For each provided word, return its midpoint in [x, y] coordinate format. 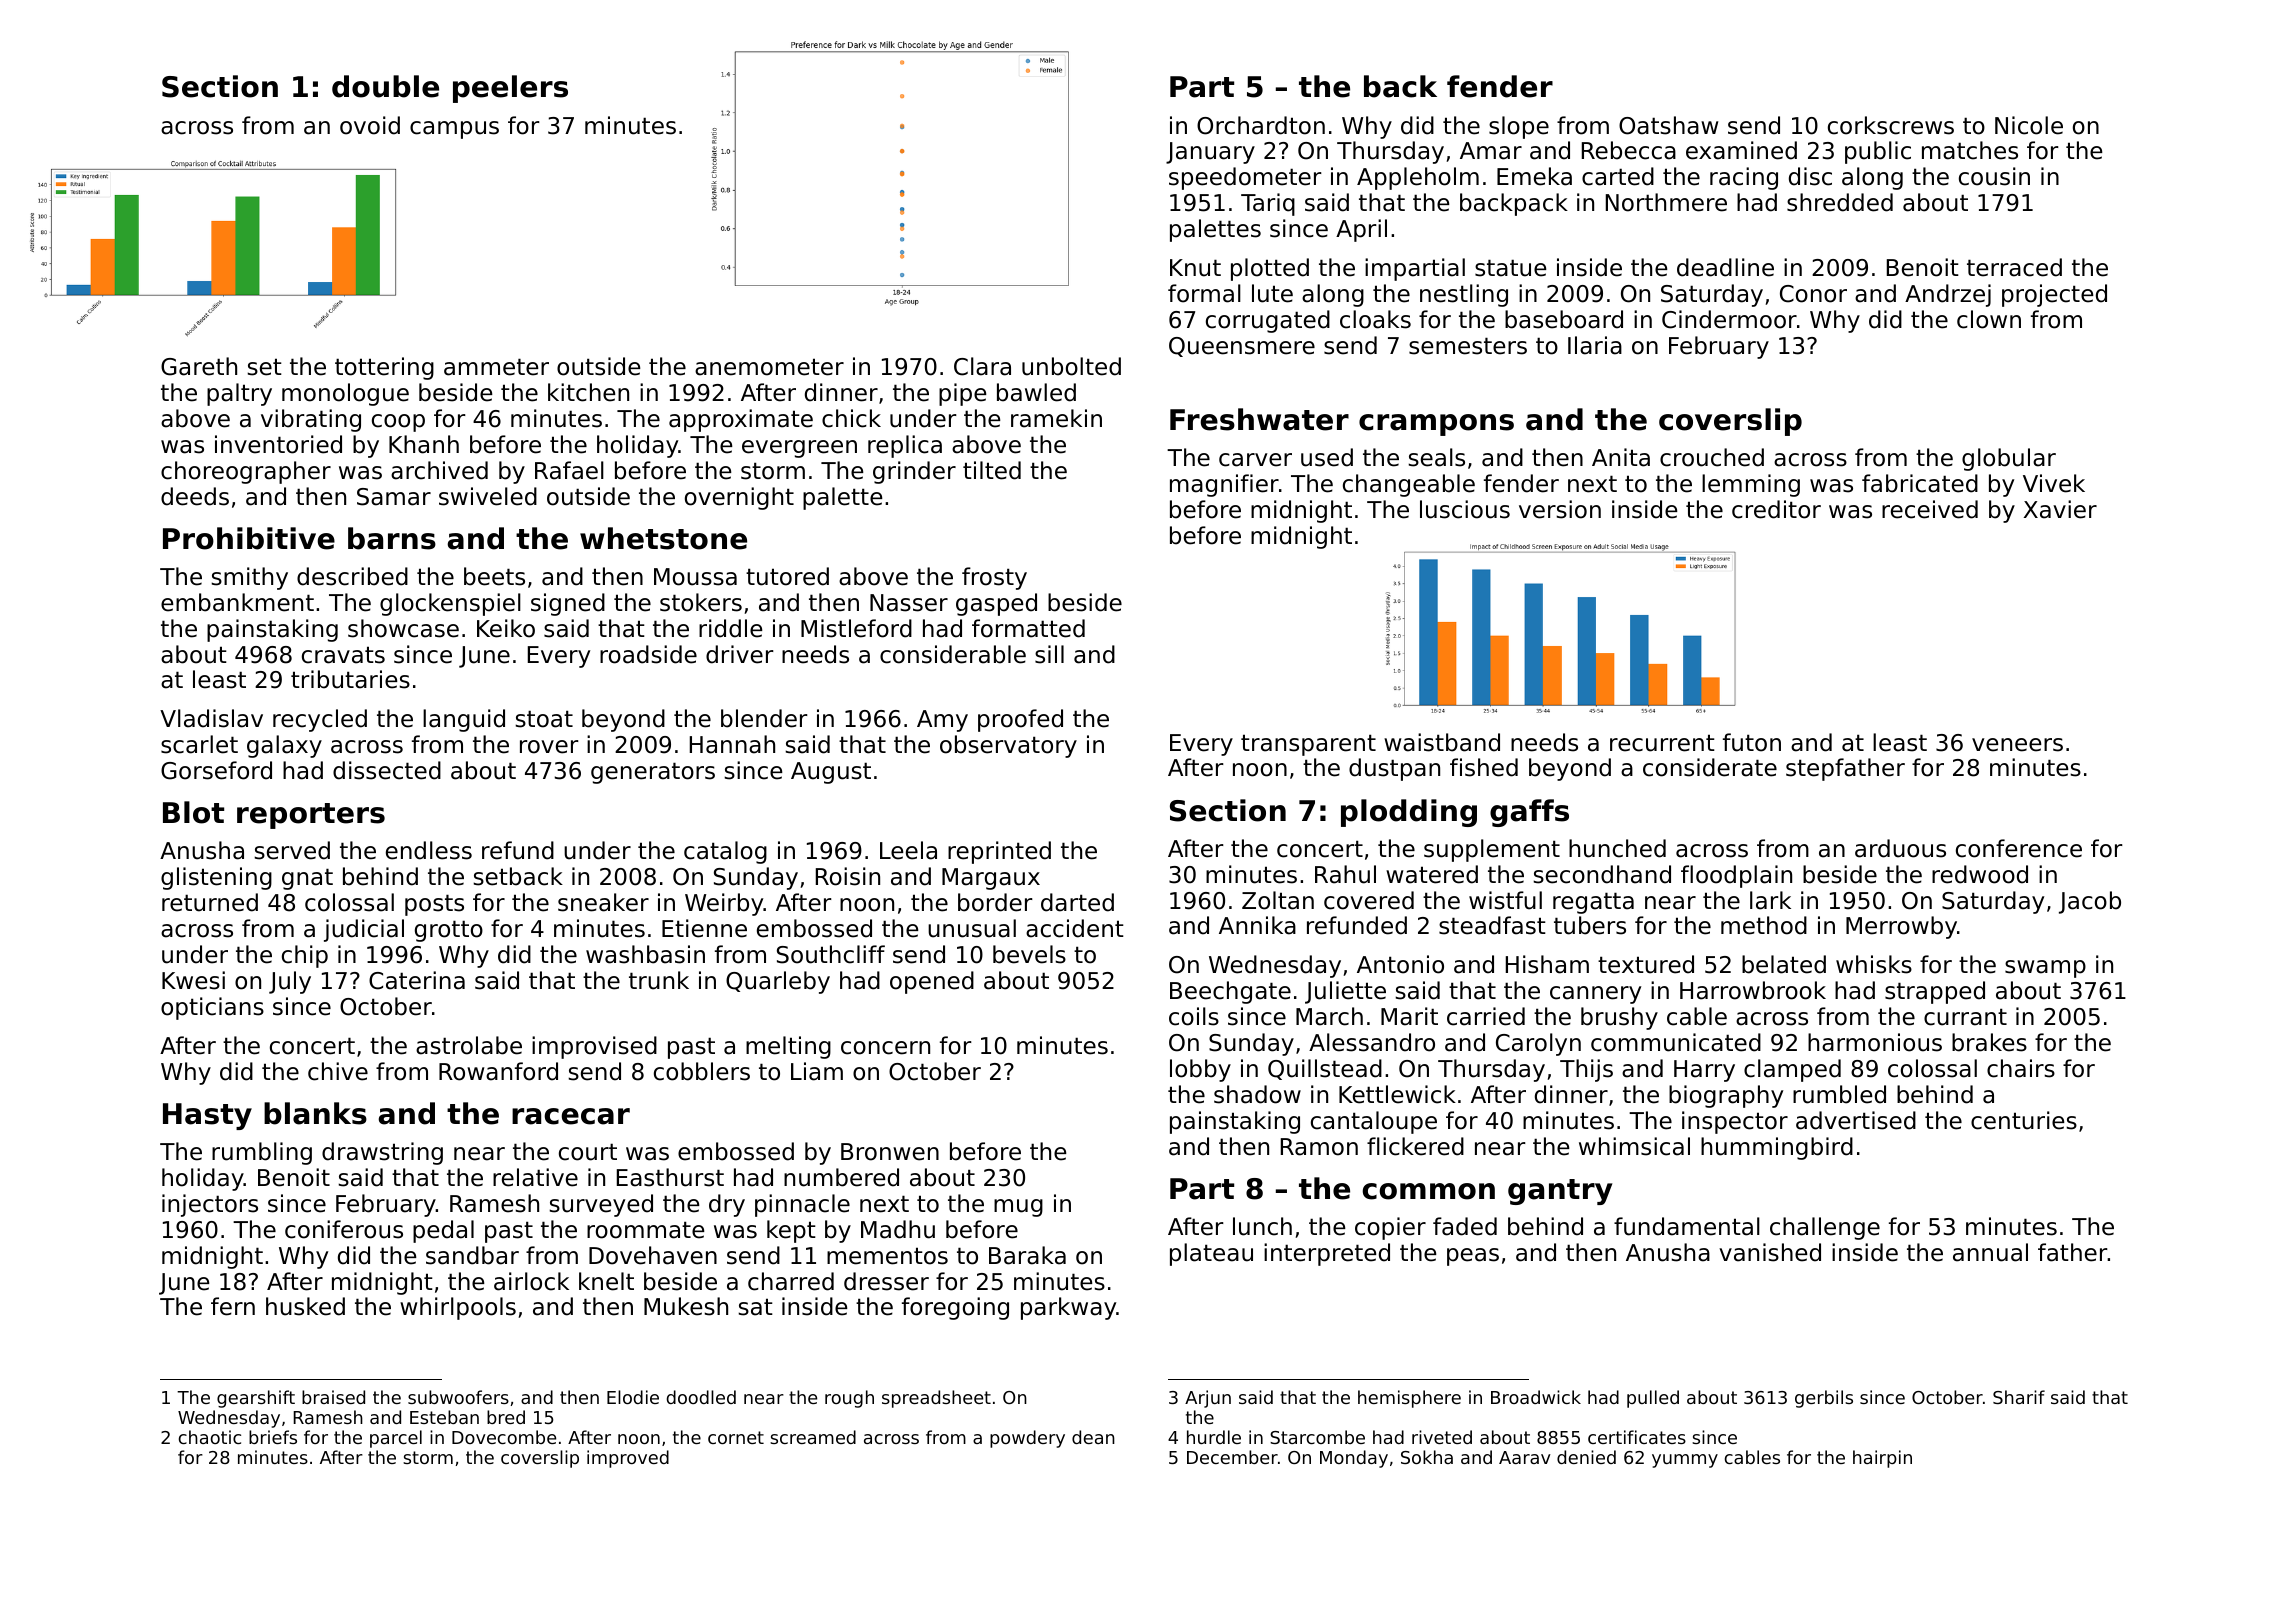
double [385, 86]
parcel [396, 1439]
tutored [787, 576]
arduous [1900, 848]
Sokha [1427, 1457]
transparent [1308, 745]
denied [1586, 1457]
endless [429, 850]
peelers [510, 89]
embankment [237, 602]
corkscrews [1891, 125]
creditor [1776, 509]
